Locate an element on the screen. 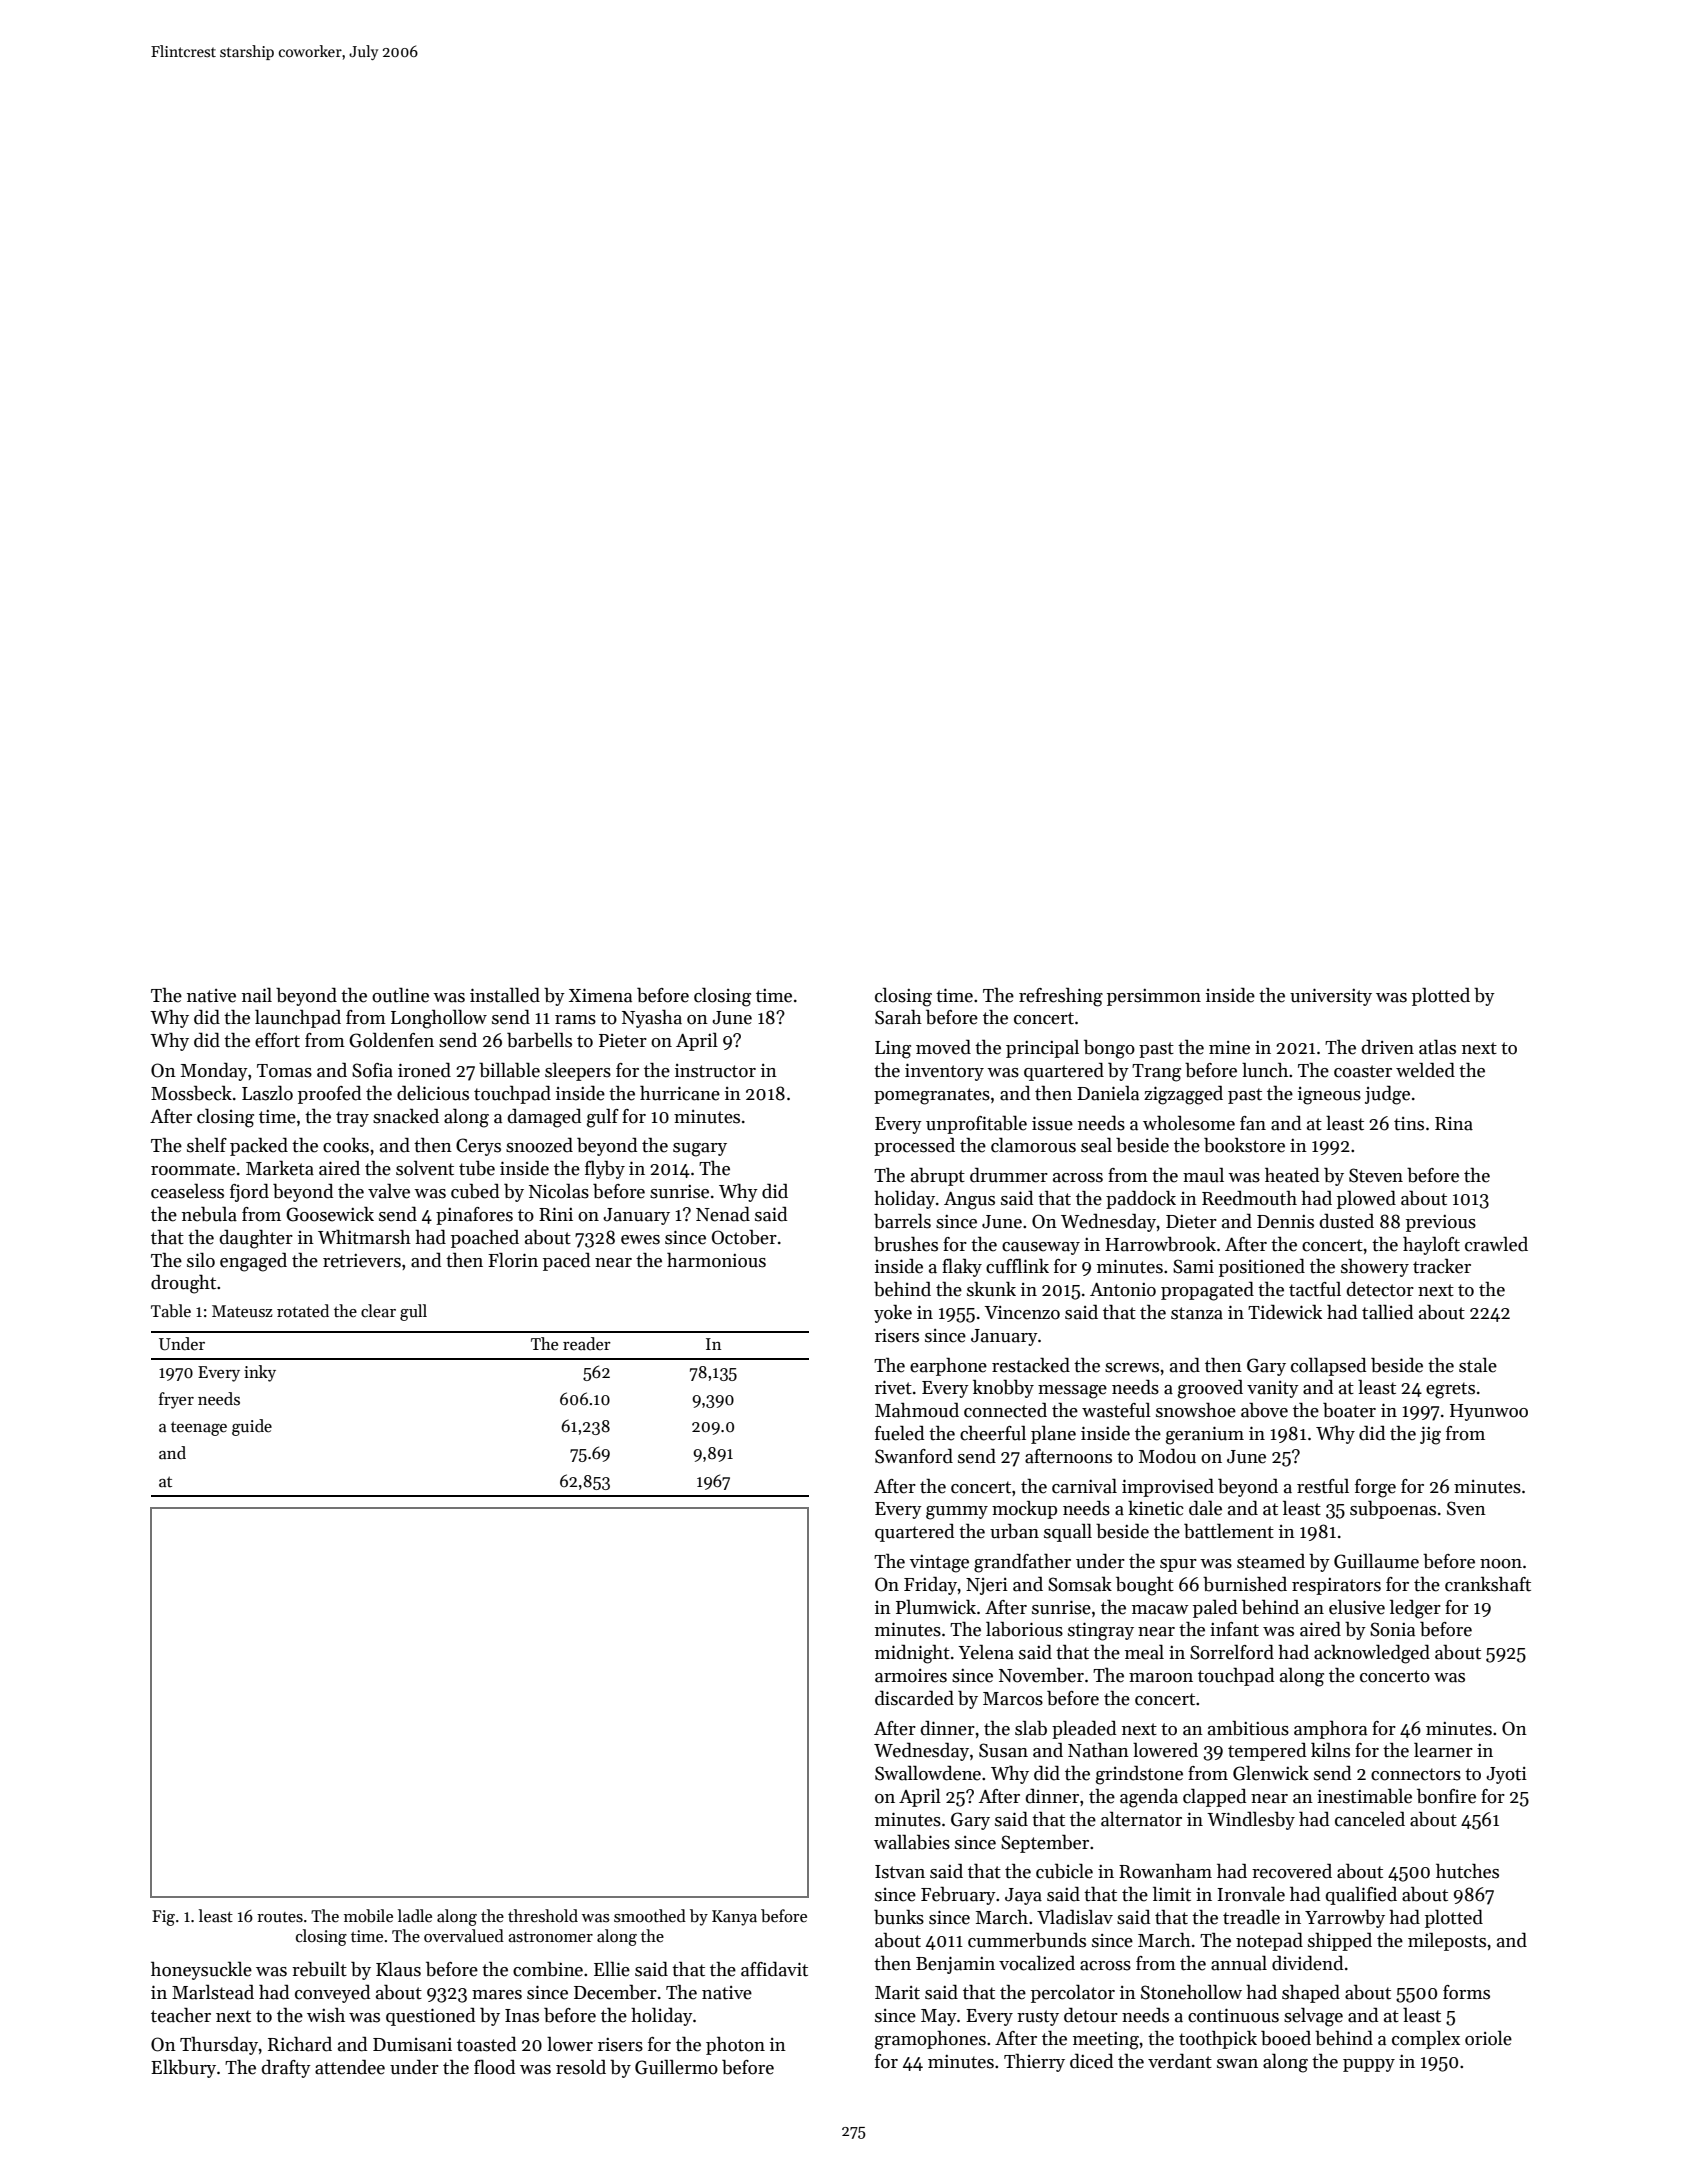 The width and height of the screenshot is (1683, 2178). teenage is located at coordinates (199, 1428).
